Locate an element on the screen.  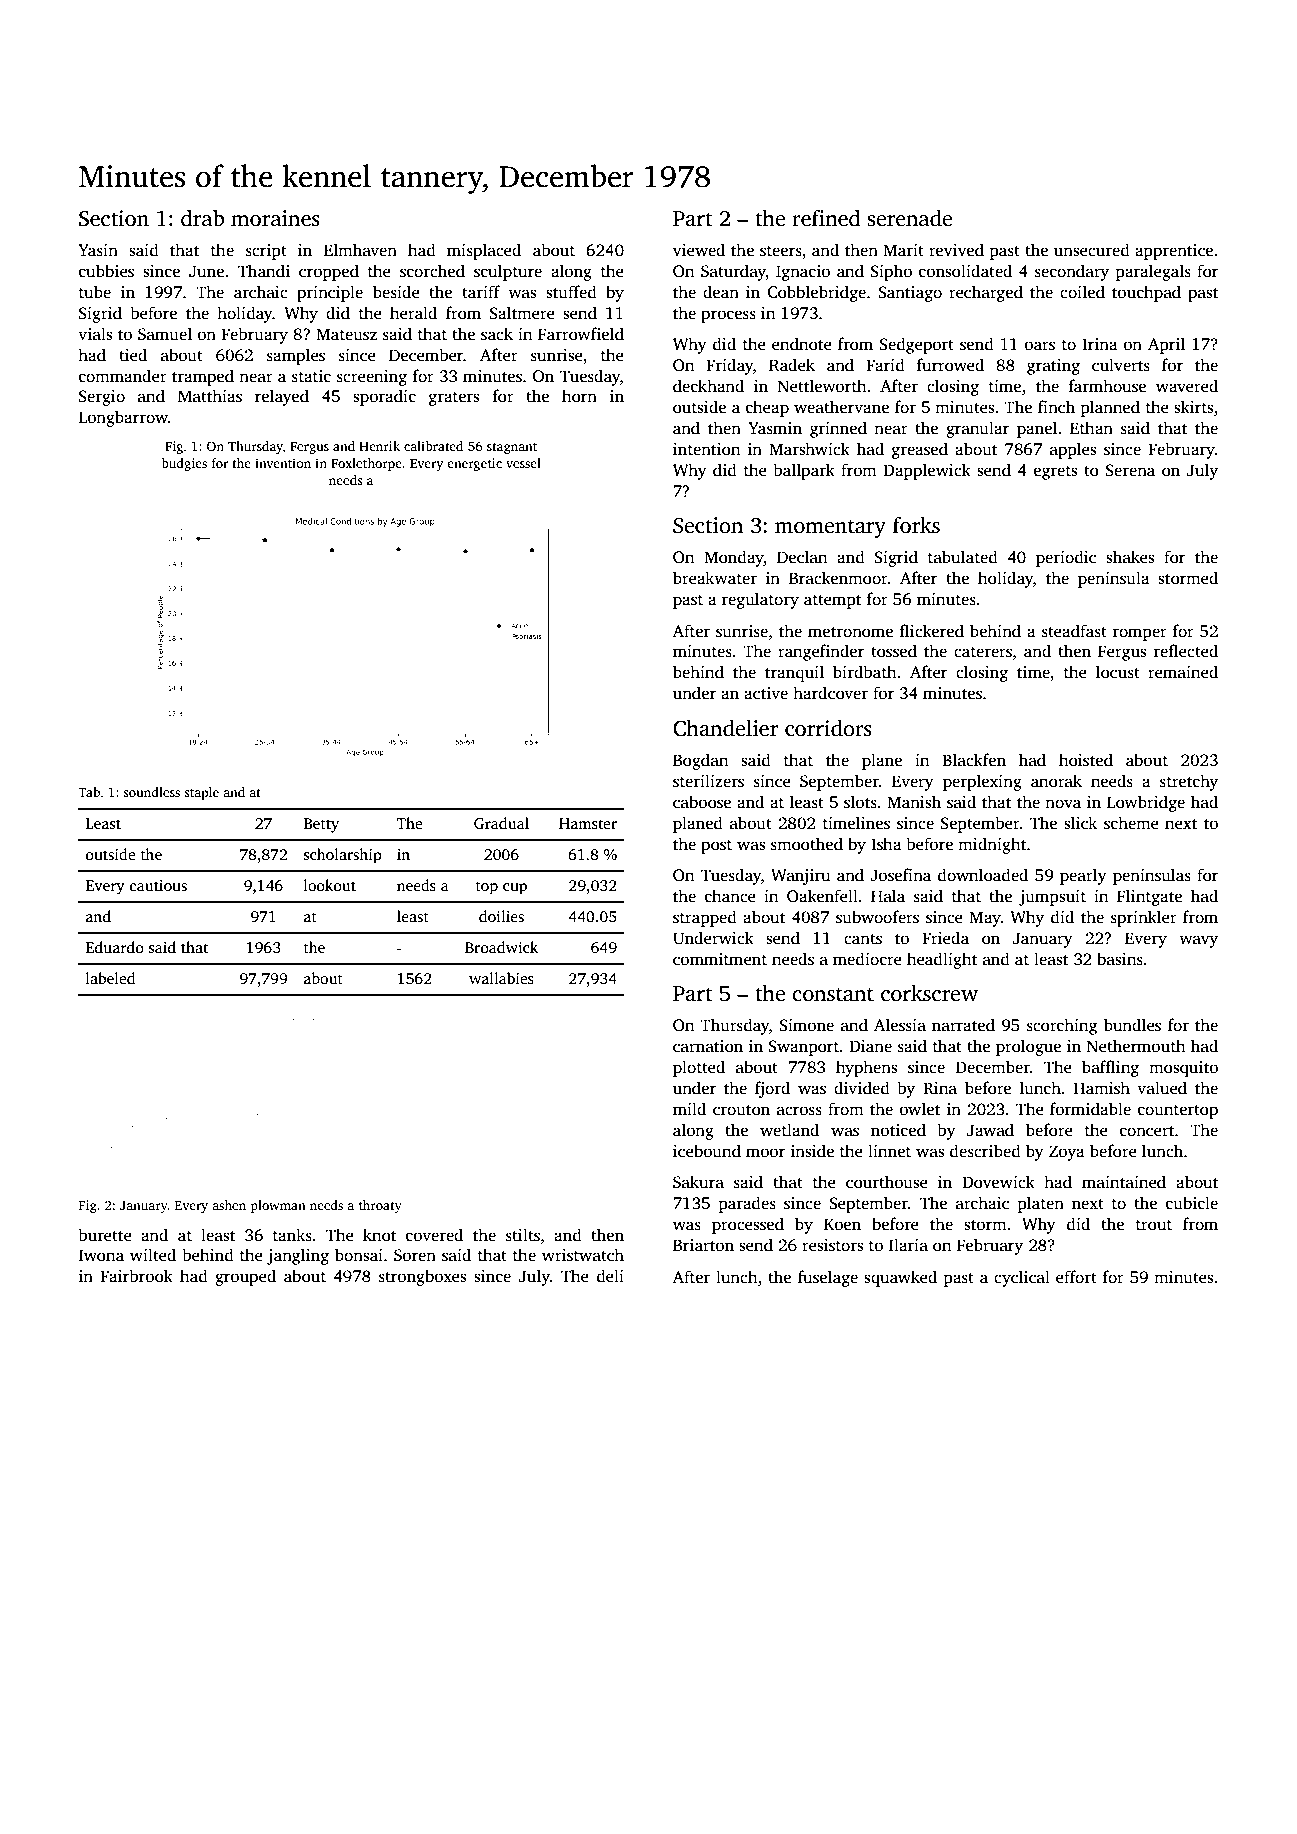
cautious is located at coordinates (158, 886).
